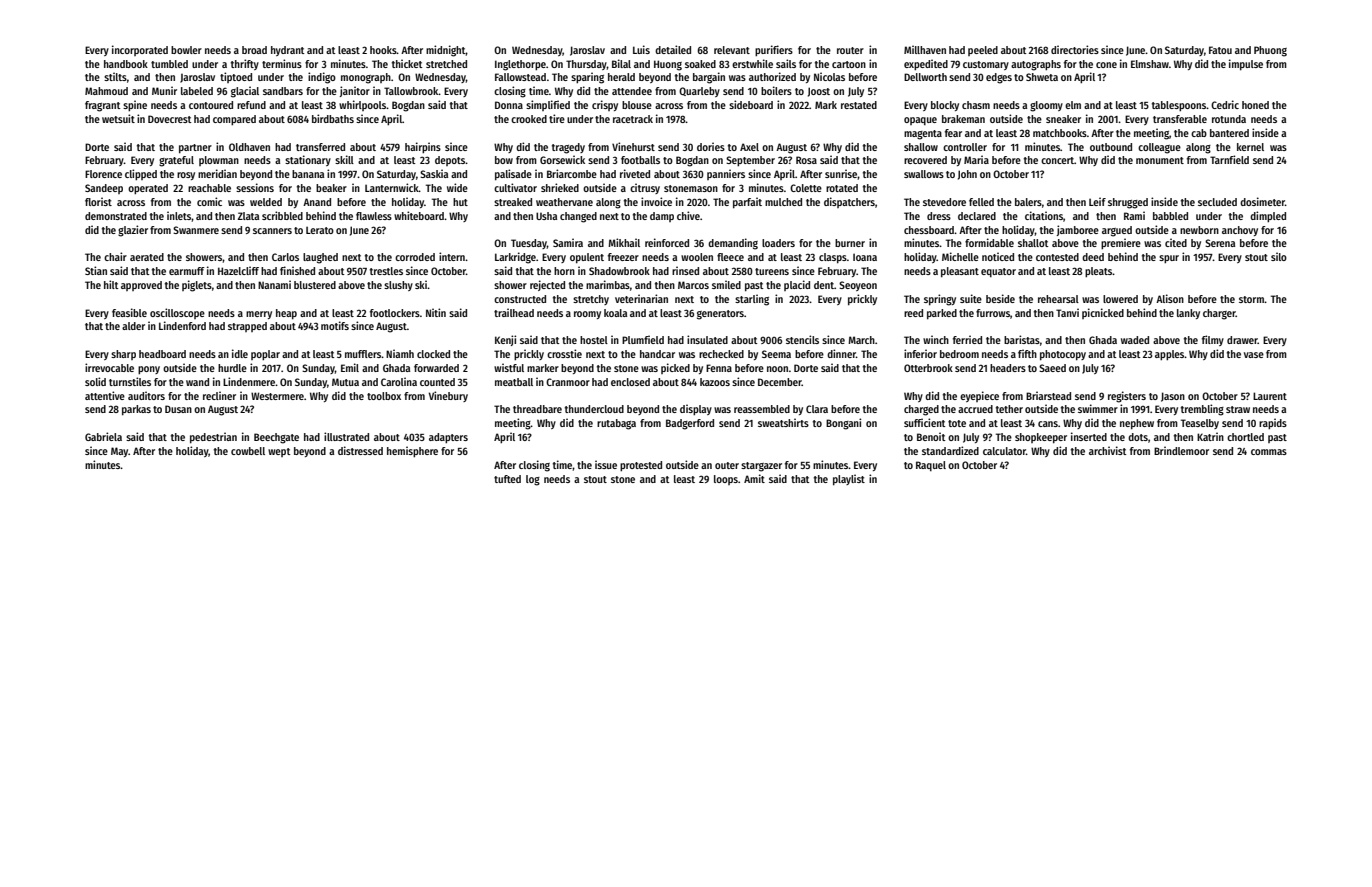 The height and width of the screenshot is (887, 1372). What do you see at coordinates (849, 480) in the screenshot?
I see `playlist` at bounding box center [849, 480].
